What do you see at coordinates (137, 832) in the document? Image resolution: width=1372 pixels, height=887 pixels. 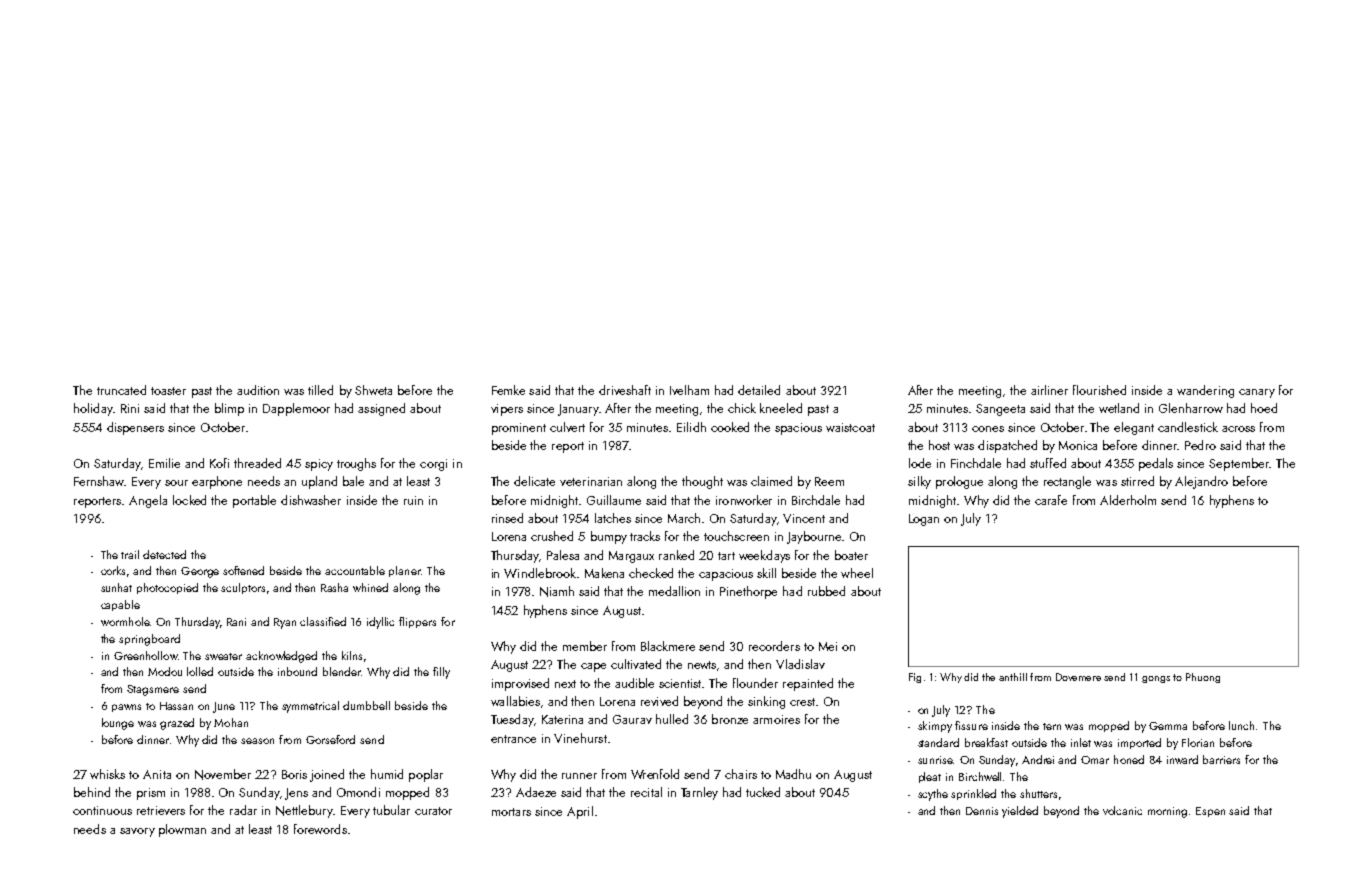 I see `savory` at bounding box center [137, 832].
